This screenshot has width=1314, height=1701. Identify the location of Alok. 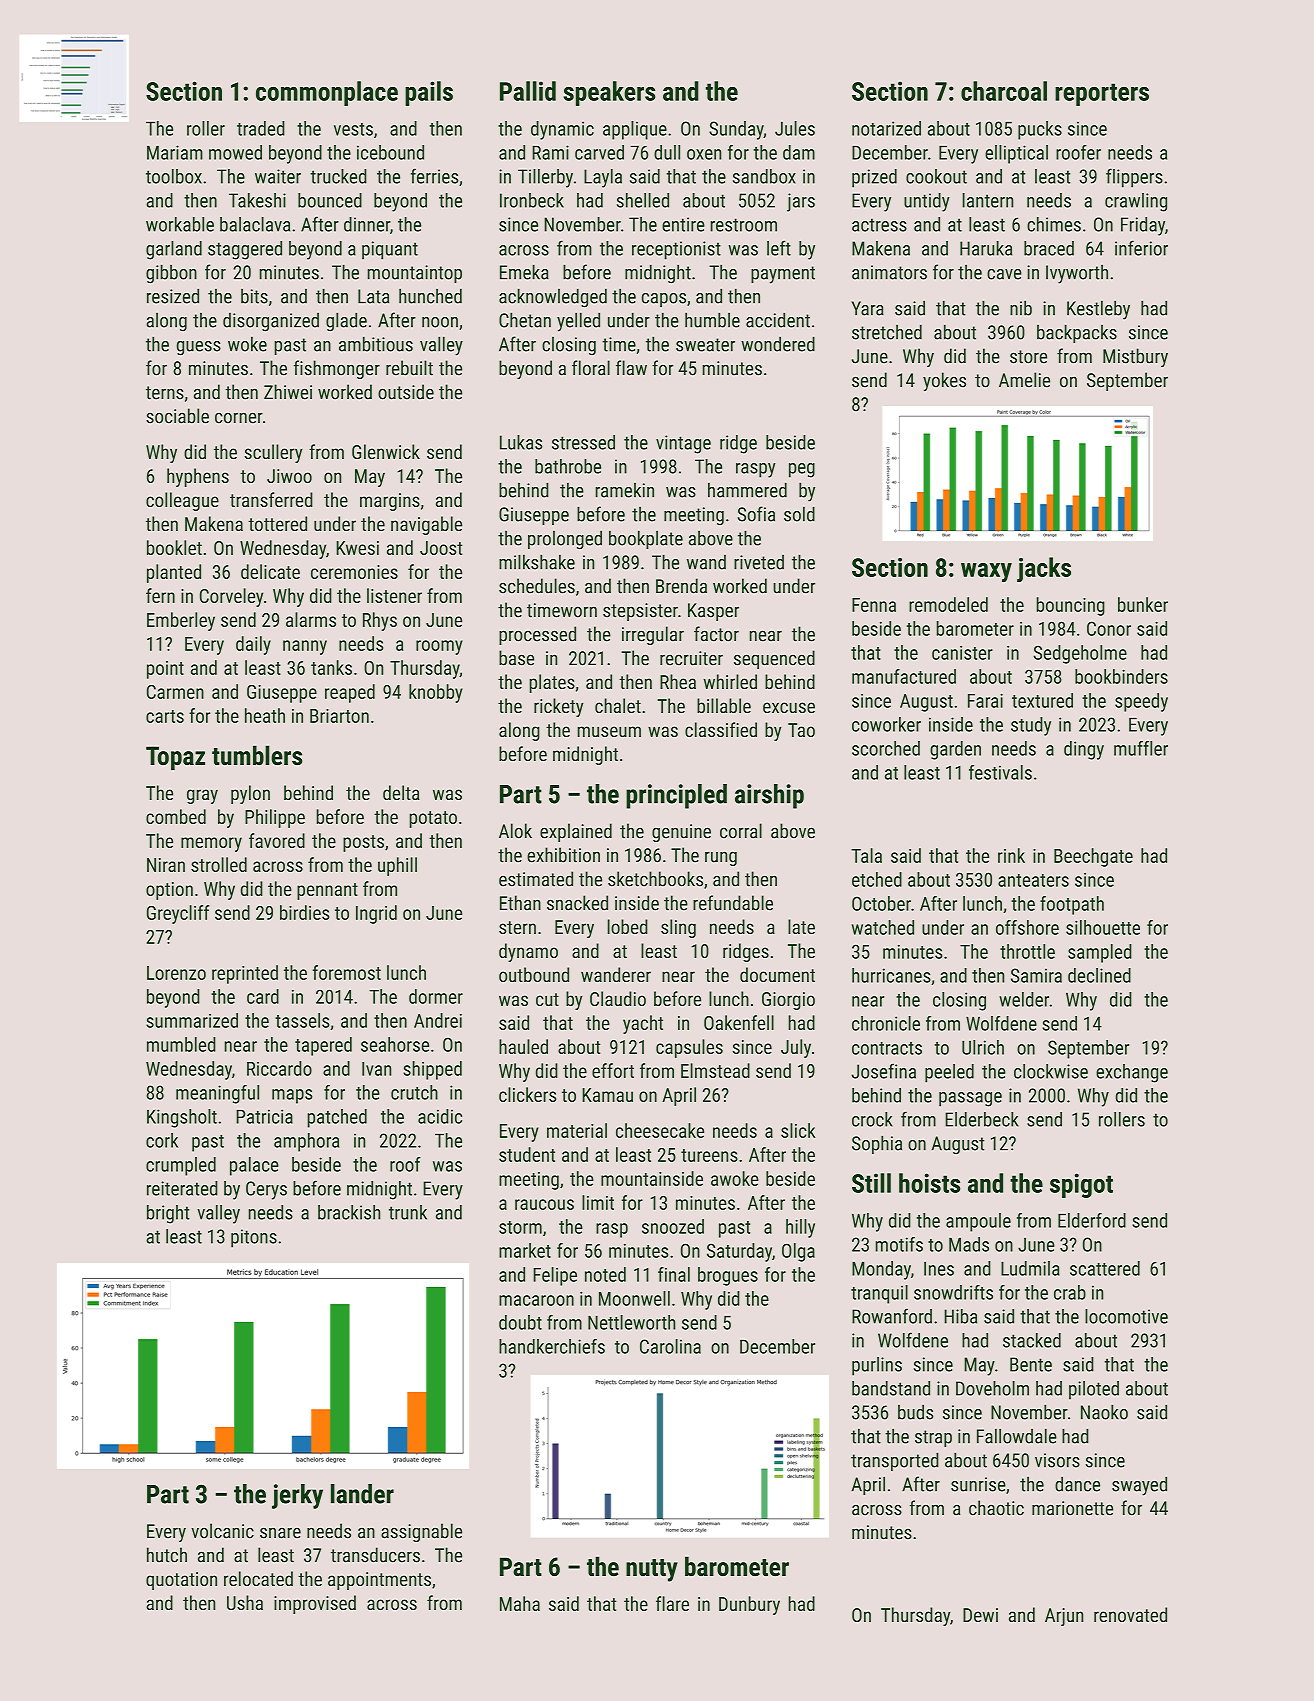
(515, 831).
